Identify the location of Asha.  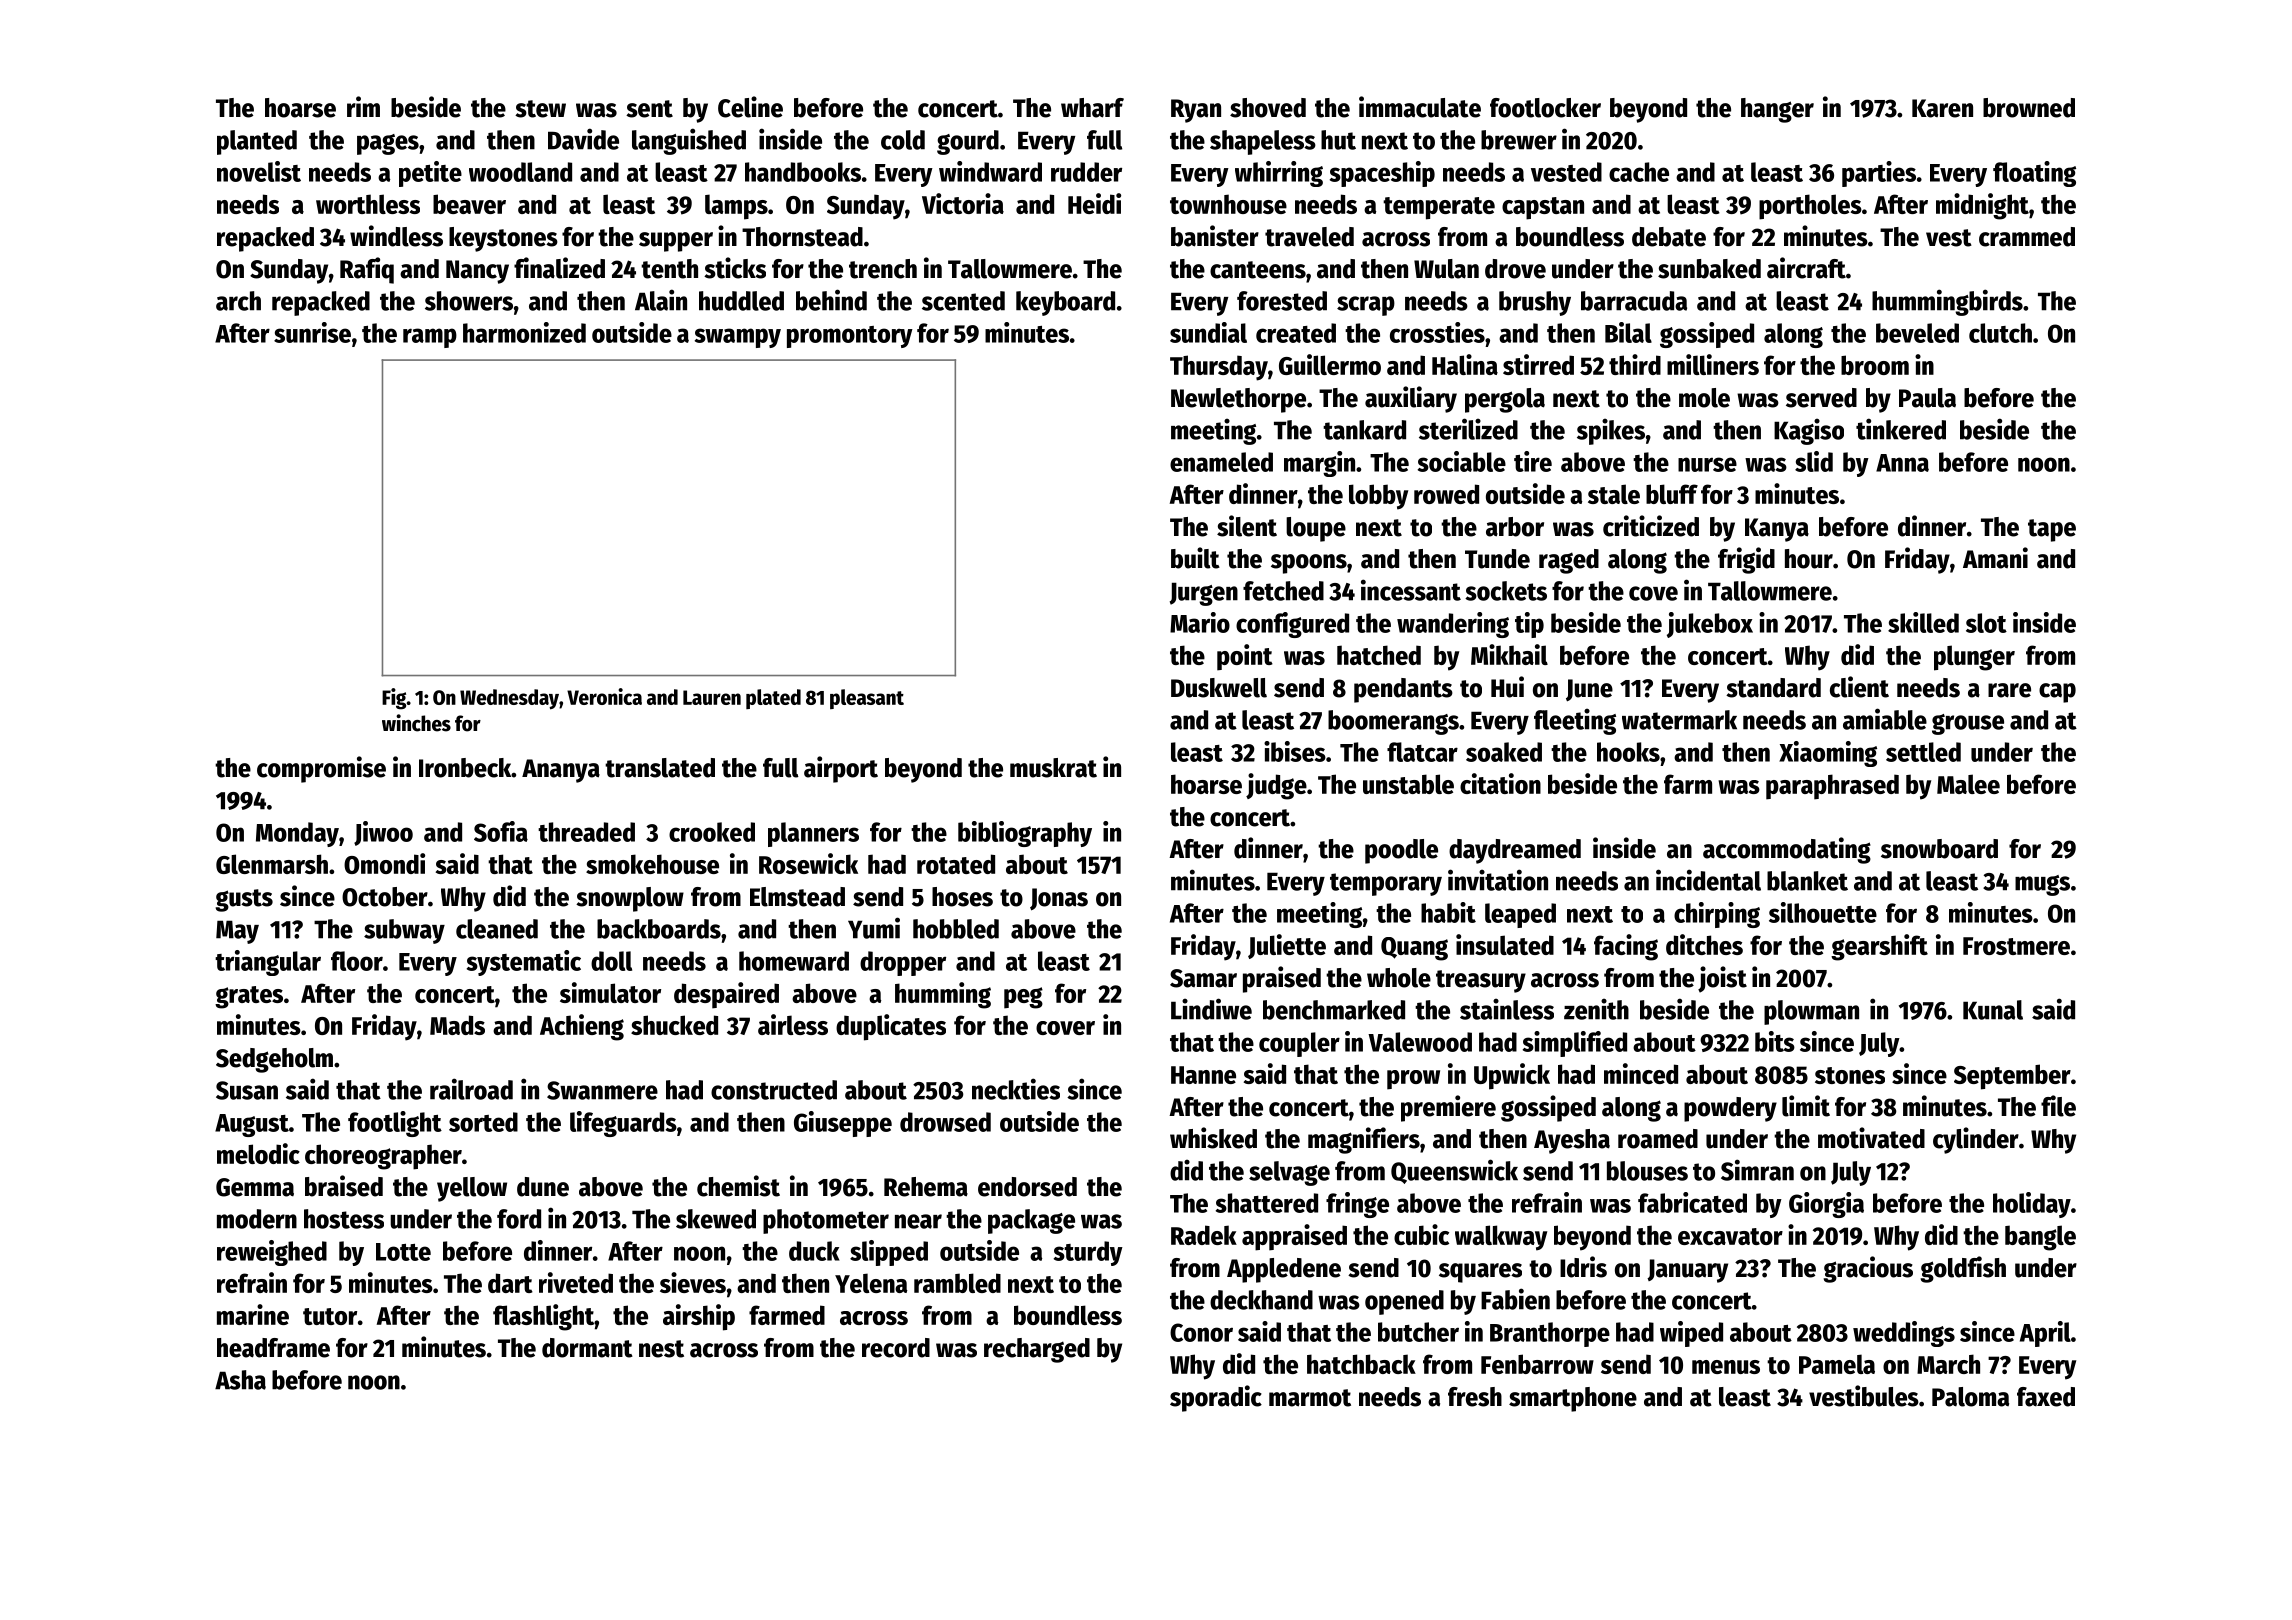
(240, 1380).
